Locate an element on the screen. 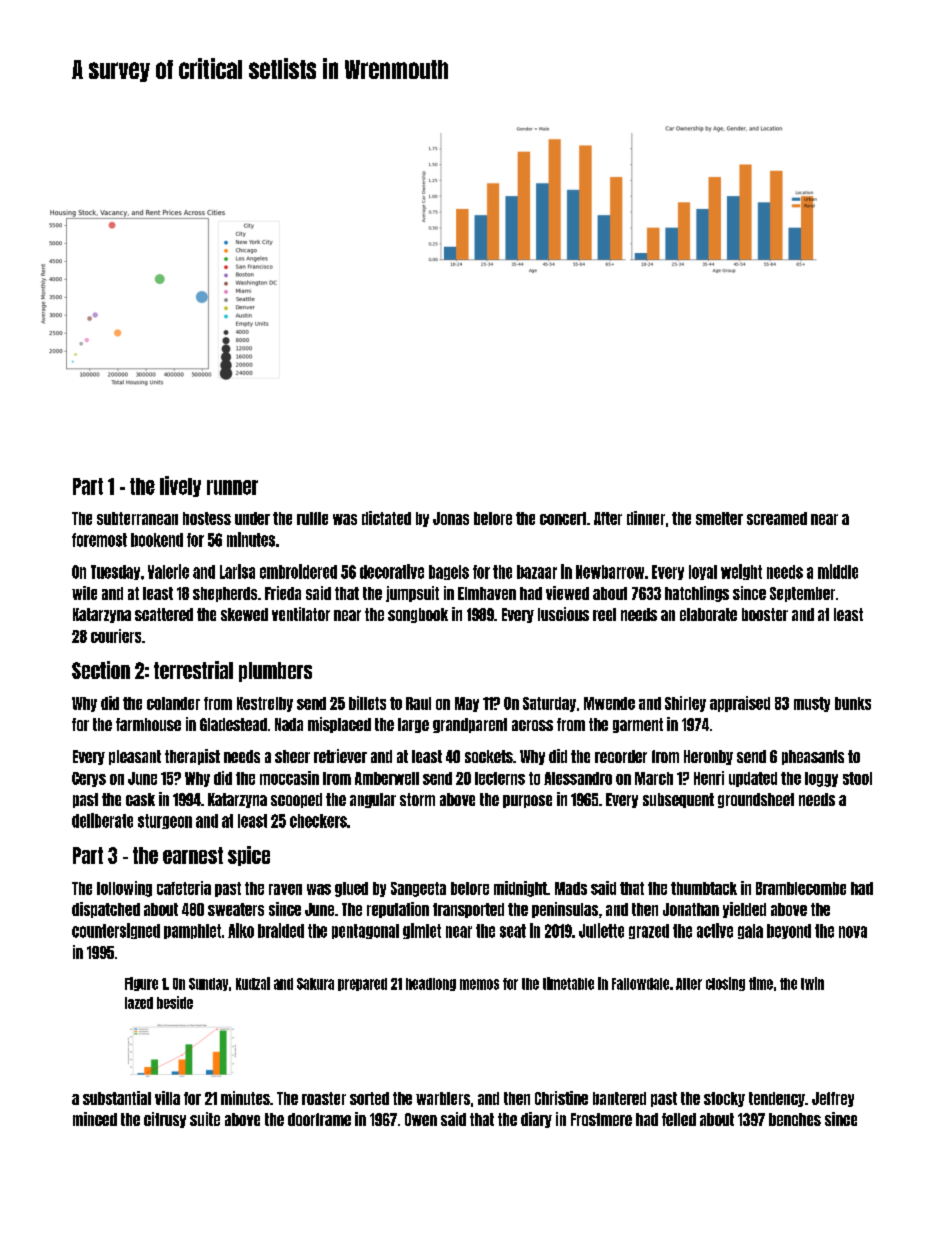  appraised is located at coordinates (740, 704).
